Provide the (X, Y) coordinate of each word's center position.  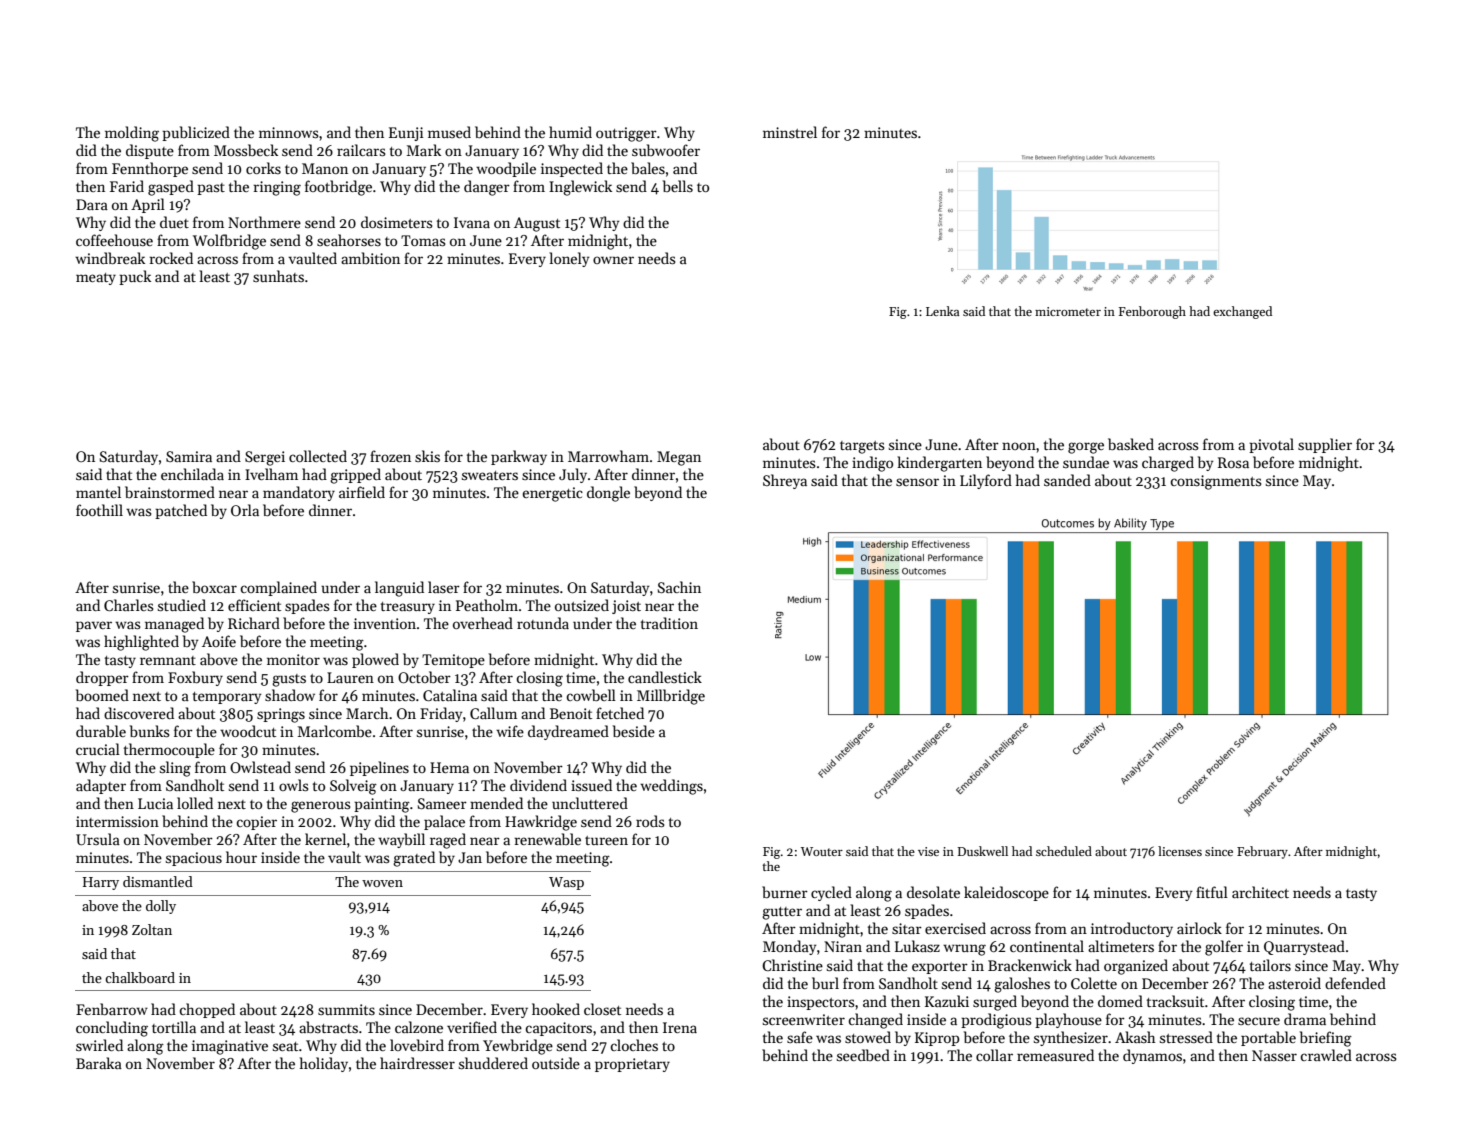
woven (382, 883)
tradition (669, 623)
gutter (782, 913)
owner (613, 260)
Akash (1135, 1037)
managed (174, 625)
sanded (1067, 480)
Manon (325, 168)
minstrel (790, 132)
